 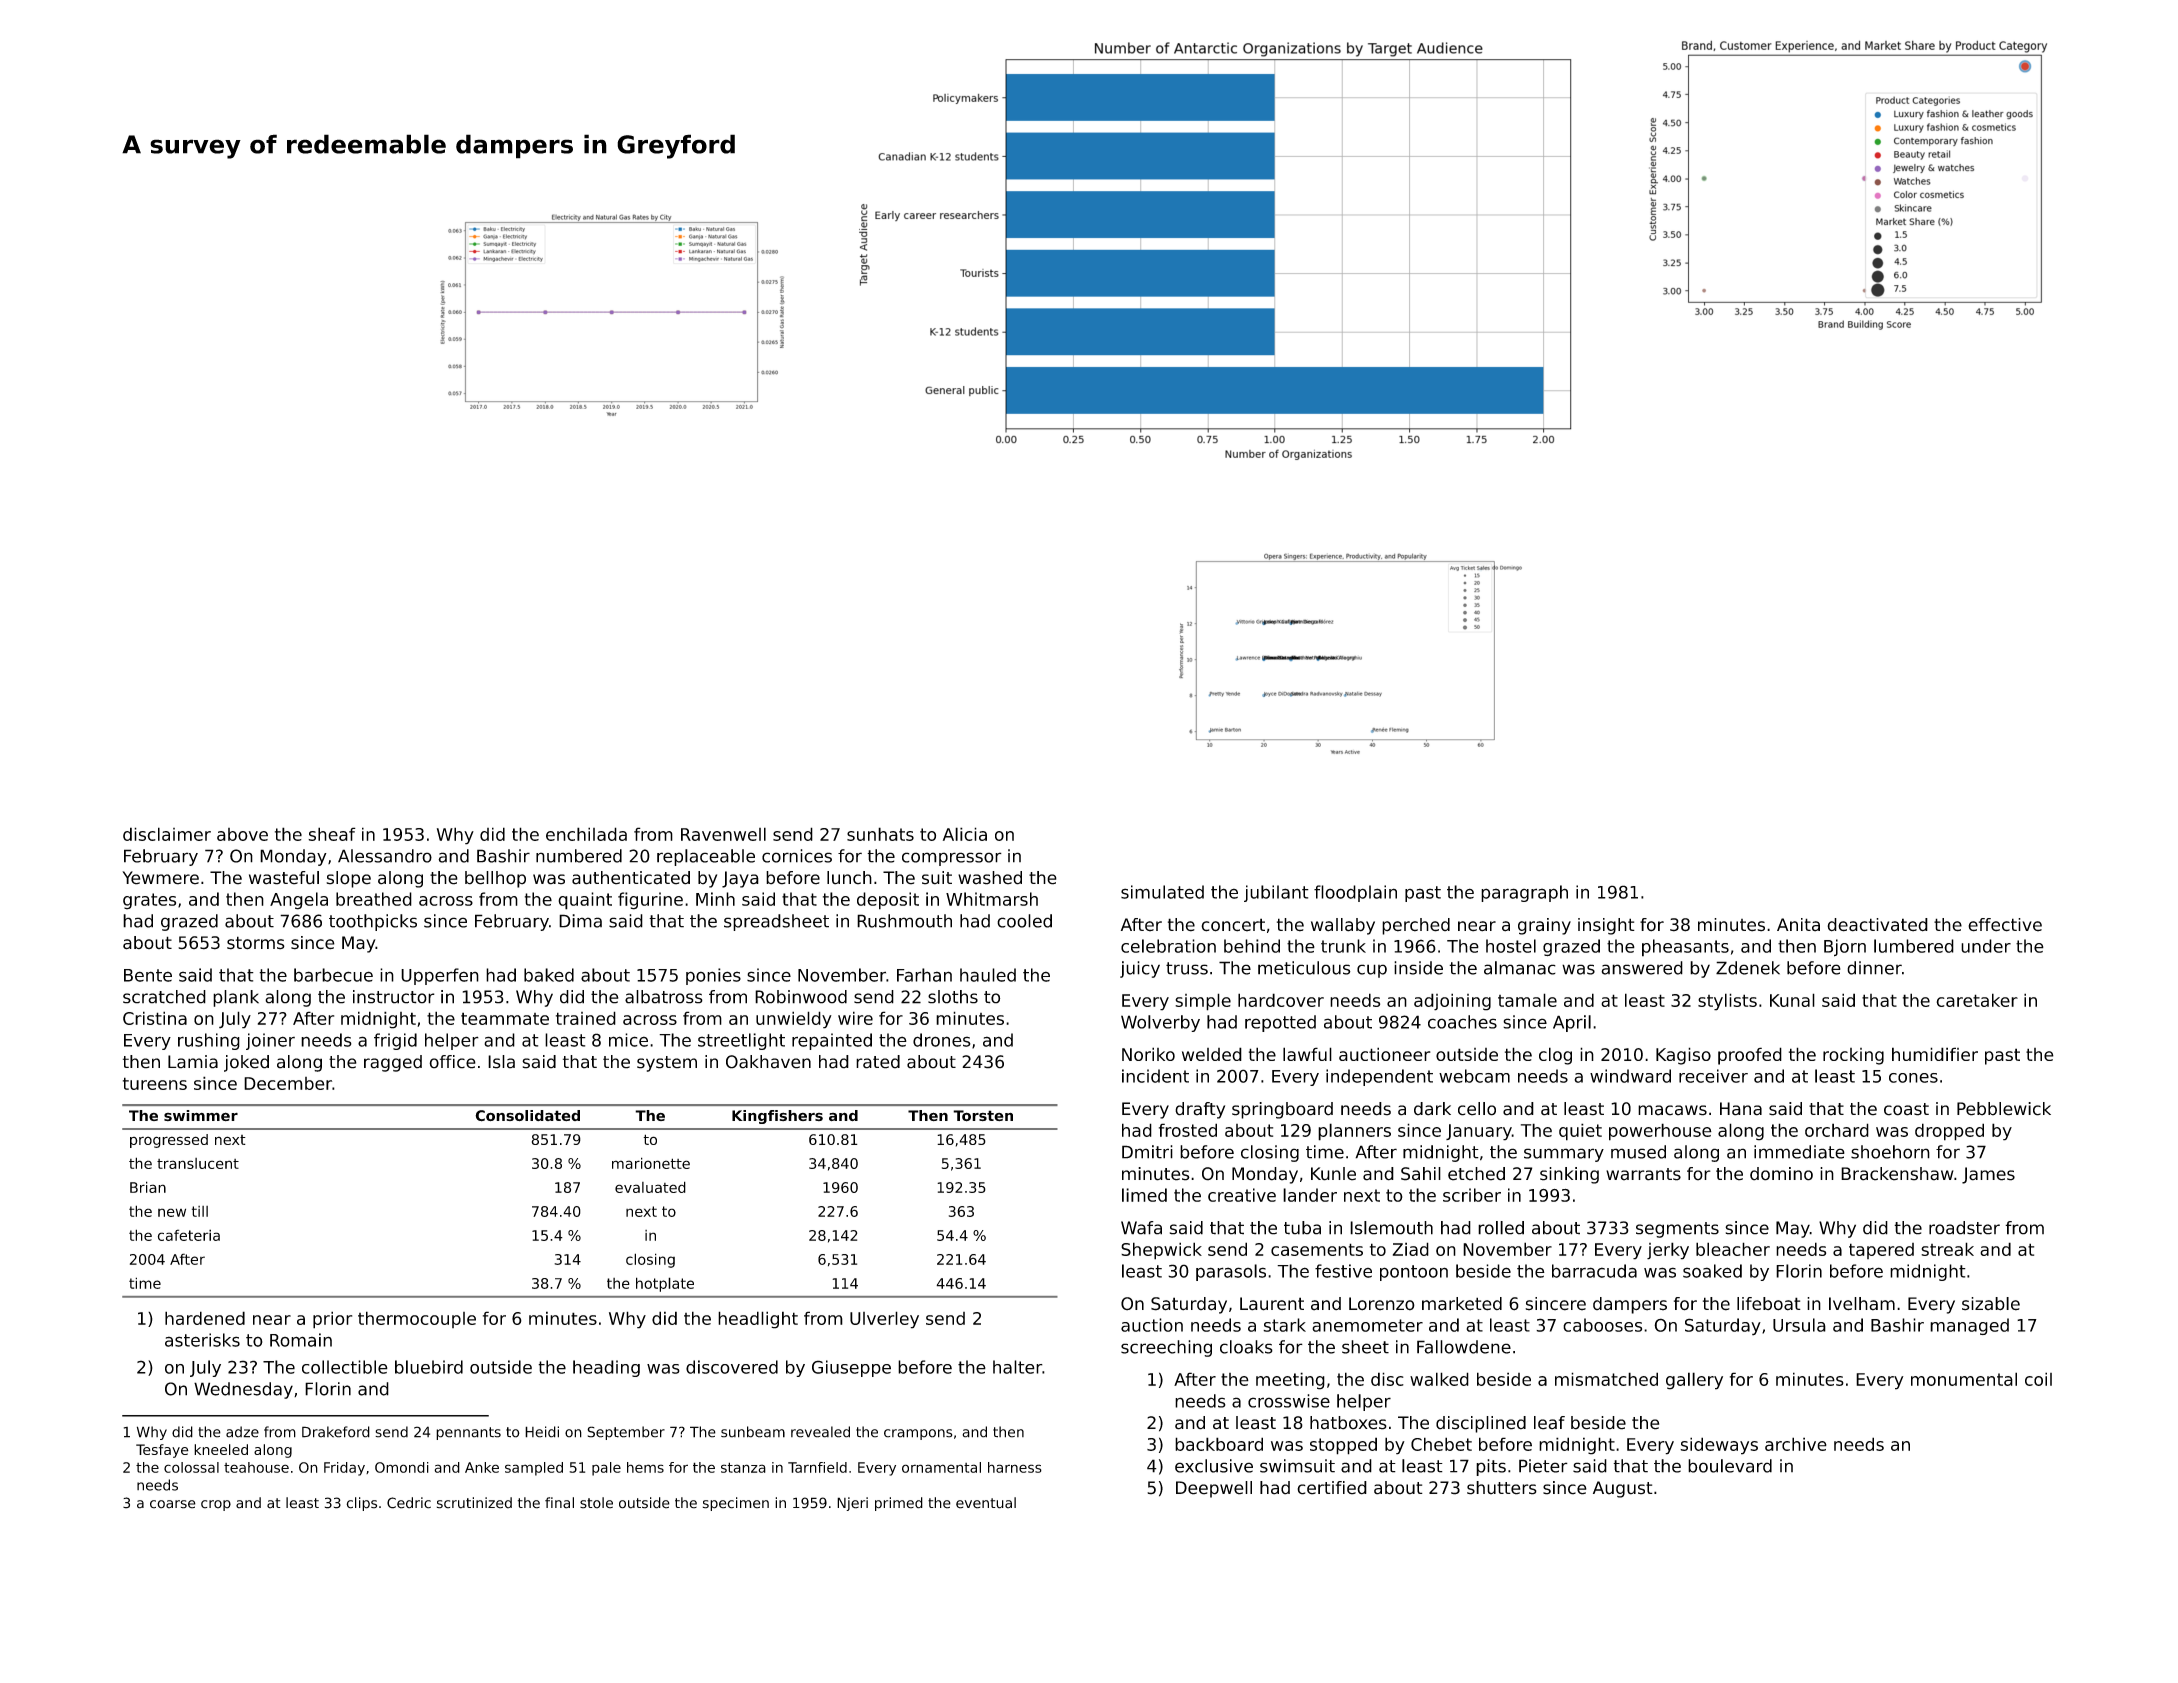 I want to click on paragraph, so click(x=1524, y=893).
